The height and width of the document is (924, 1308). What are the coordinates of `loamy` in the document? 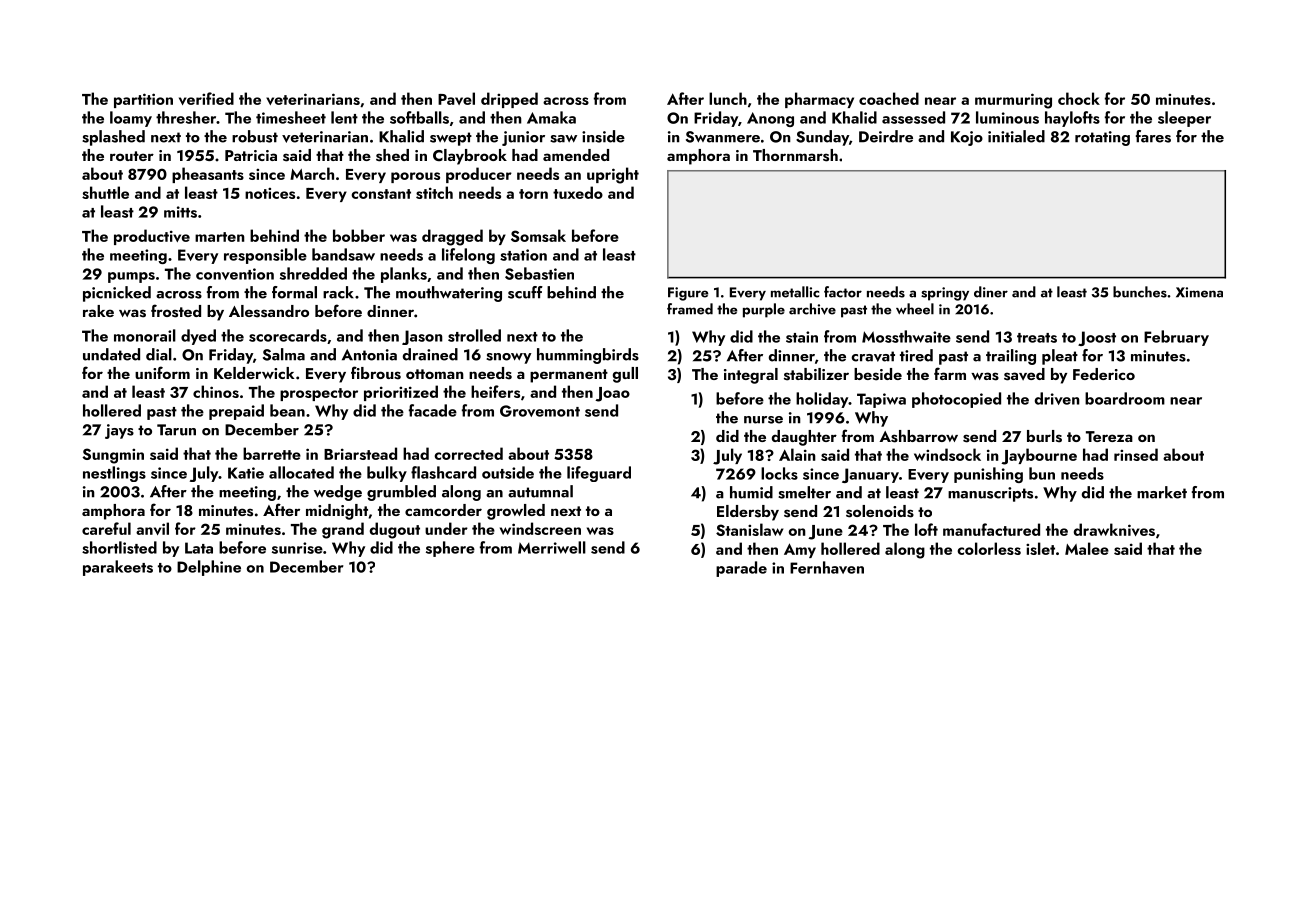 It's located at (131, 119).
